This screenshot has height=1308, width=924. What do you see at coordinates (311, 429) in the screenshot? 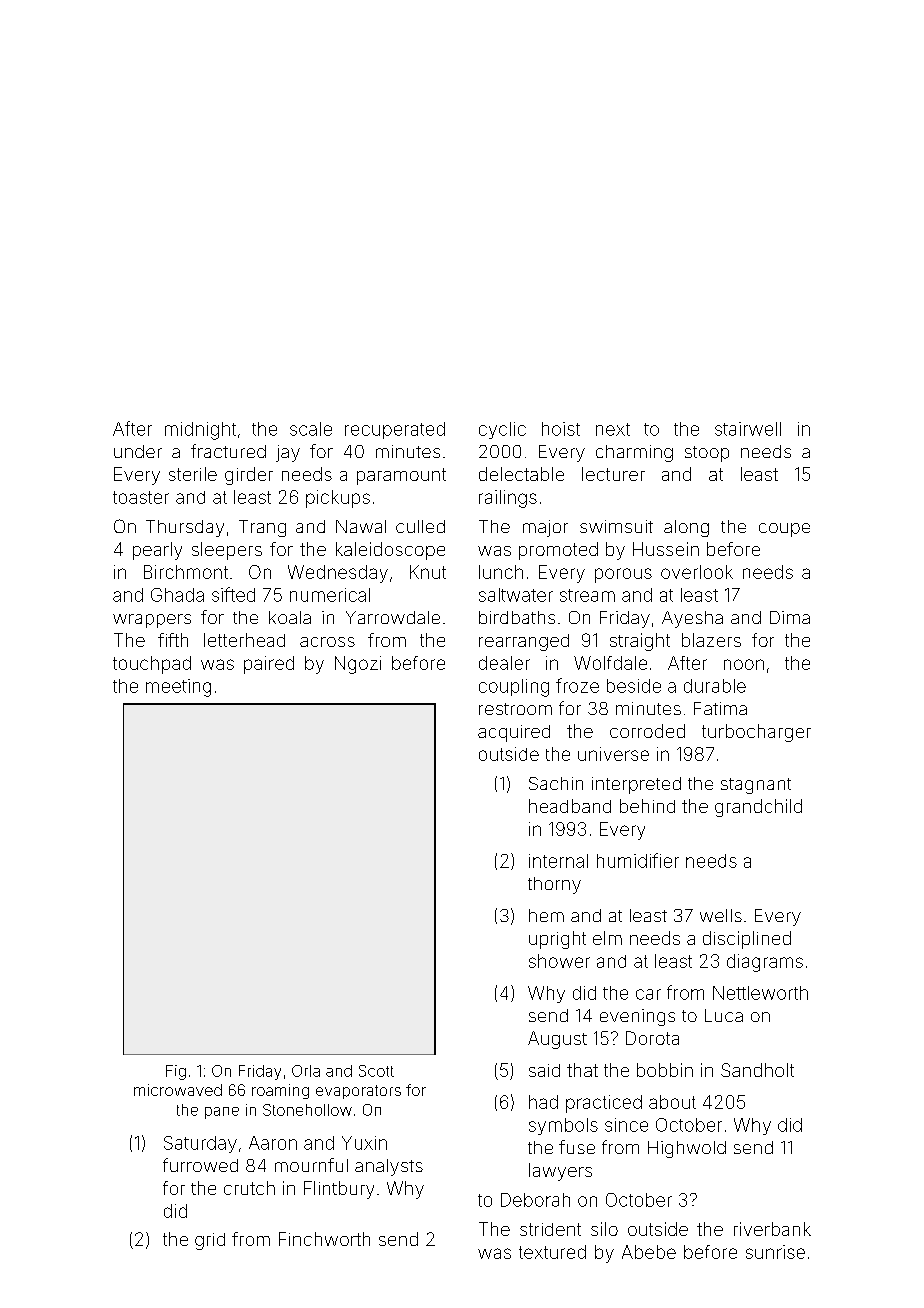
I see `scale` at bounding box center [311, 429].
